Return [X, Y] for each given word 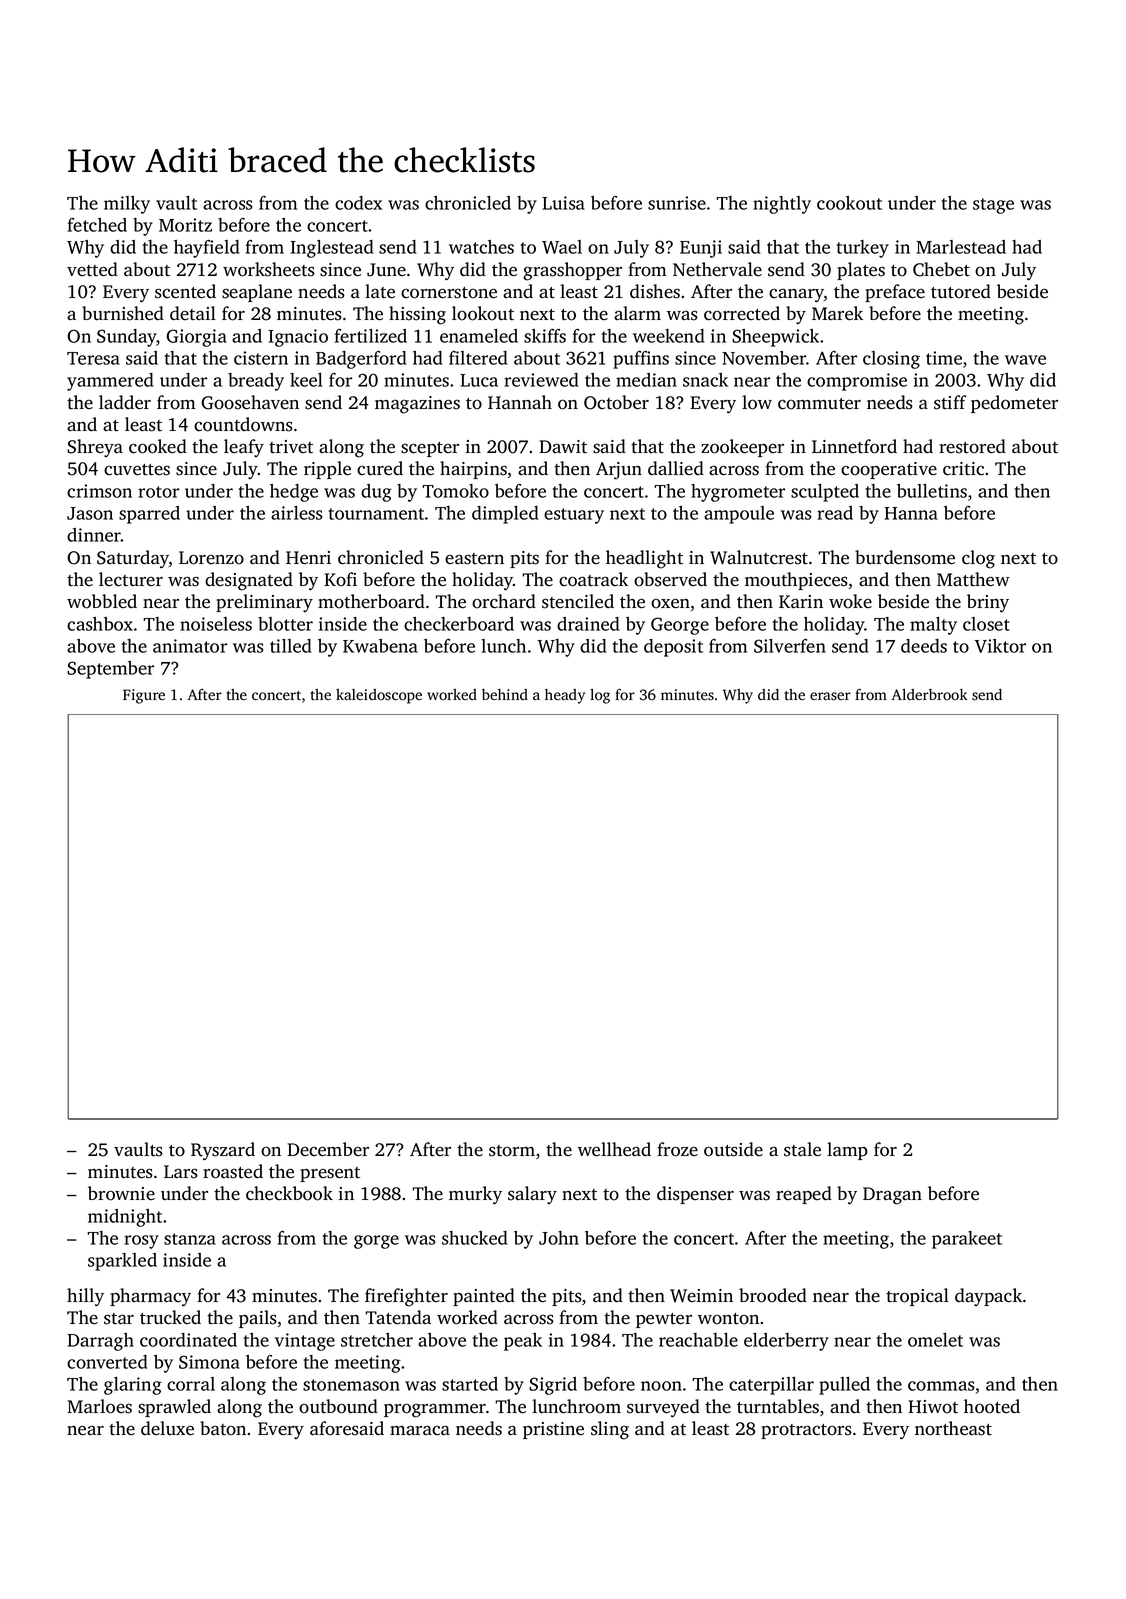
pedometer [1014, 404]
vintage [305, 1342]
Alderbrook [929, 695]
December [328, 1149]
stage [993, 206]
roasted [233, 1171]
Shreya [95, 448]
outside [733, 1149]
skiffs [545, 336]
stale [802, 1149]
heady [565, 696]
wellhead [614, 1149]
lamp [847, 1151]
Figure [144, 696]
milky [127, 205]
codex [358, 203]
